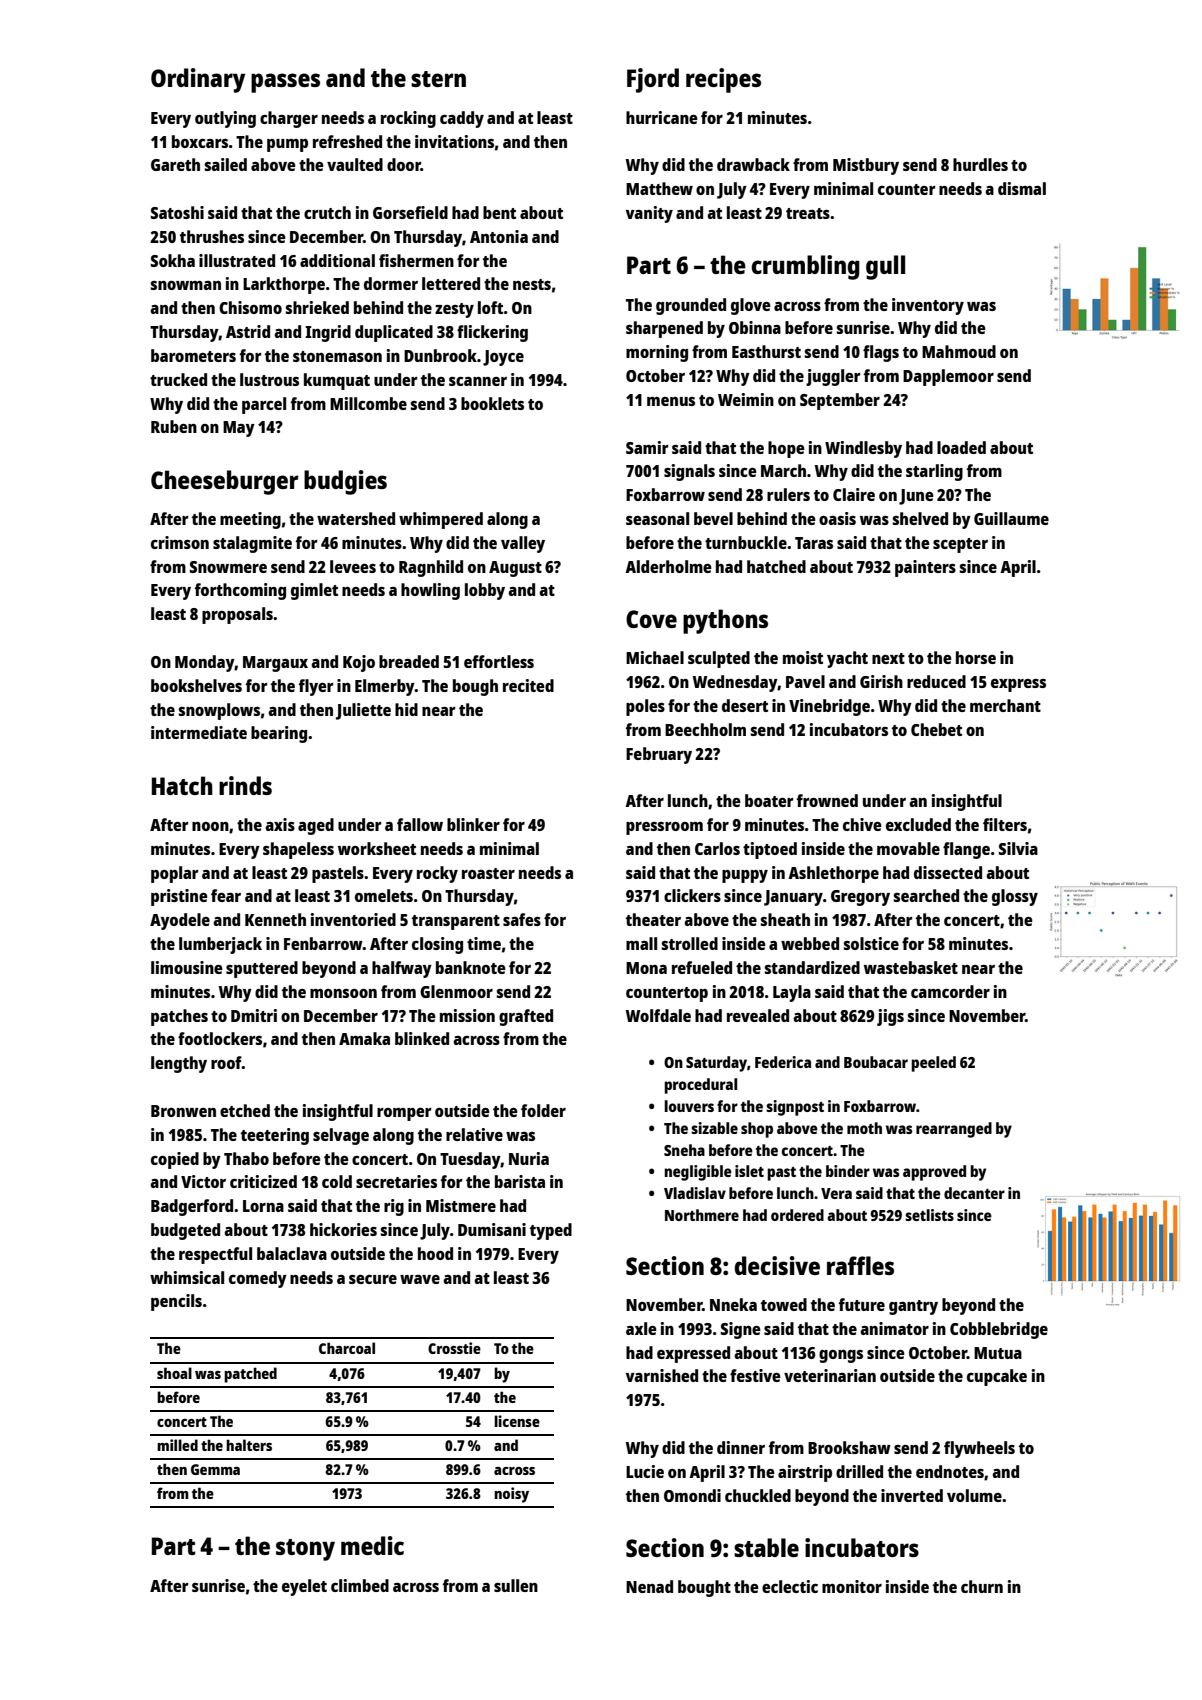  I want to click on Samir, so click(647, 447).
